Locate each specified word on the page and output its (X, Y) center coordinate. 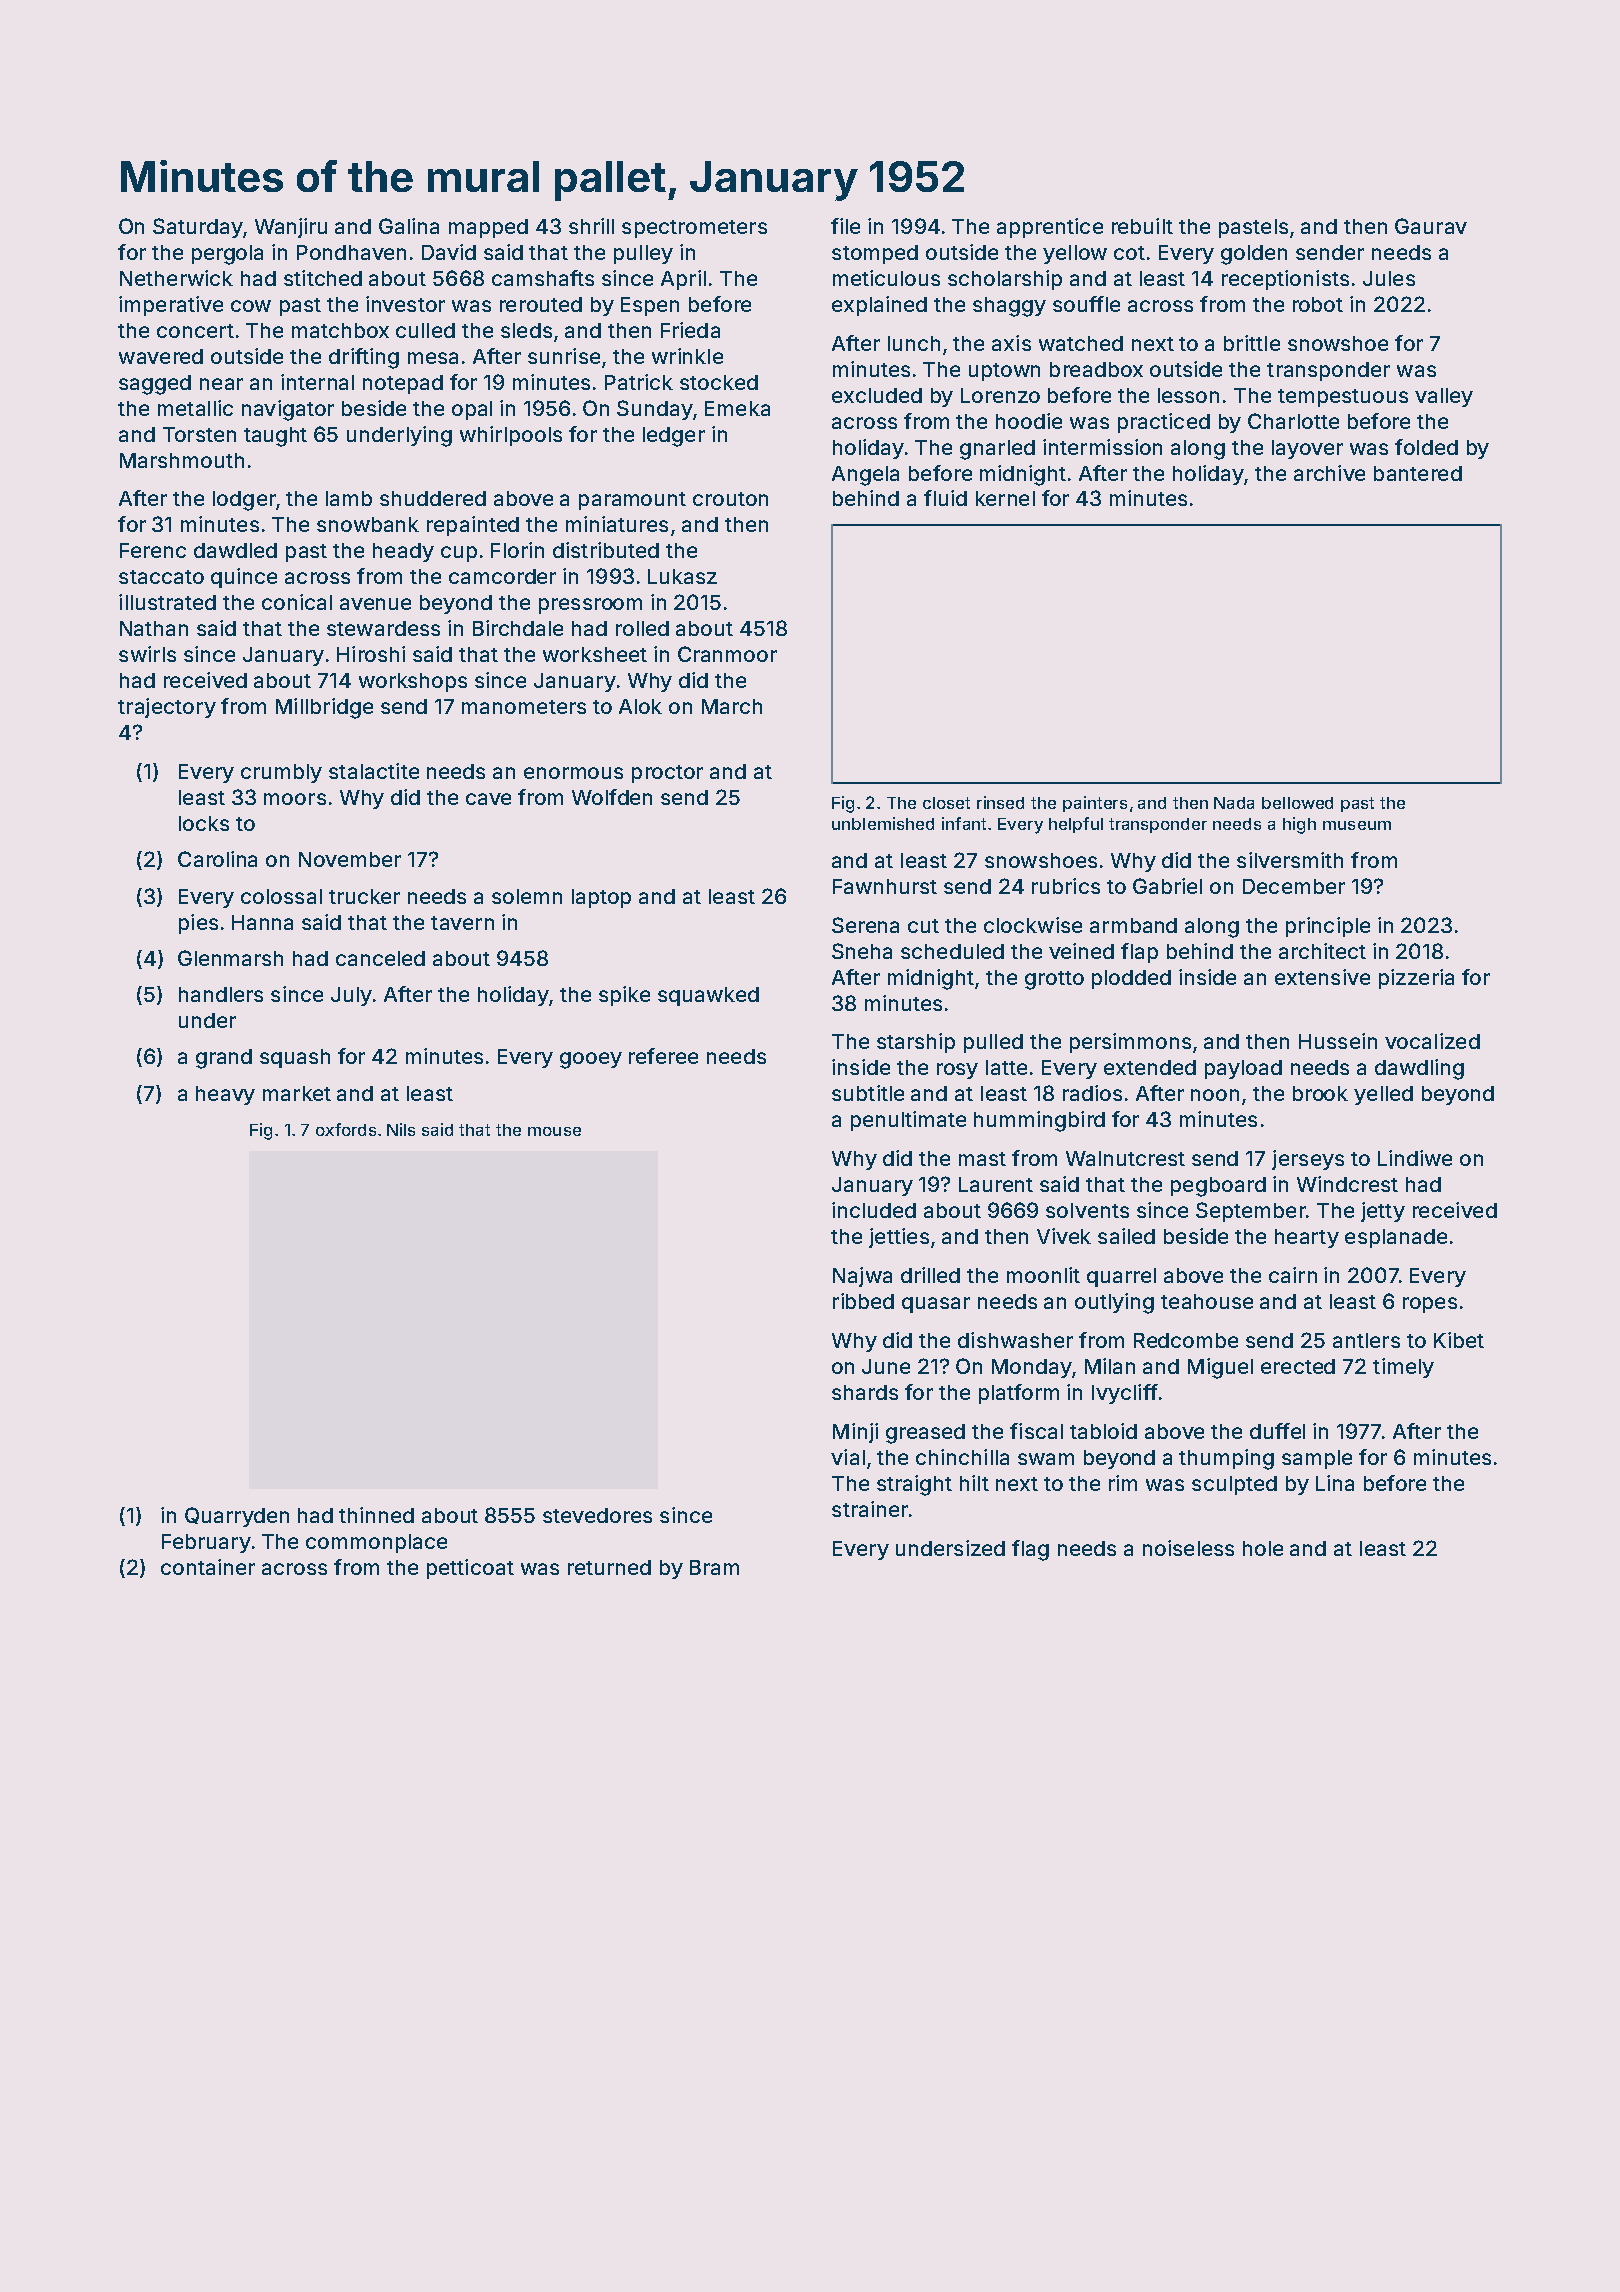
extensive (1322, 977)
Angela (865, 476)
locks (204, 823)
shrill (591, 226)
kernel (1005, 498)
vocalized (1432, 1041)
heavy (225, 1095)
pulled (993, 1043)
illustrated (167, 602)
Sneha (862, 951)
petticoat (470, 1569)
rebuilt (1142, 226)
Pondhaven (351, 252)
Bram (714, 1567)
